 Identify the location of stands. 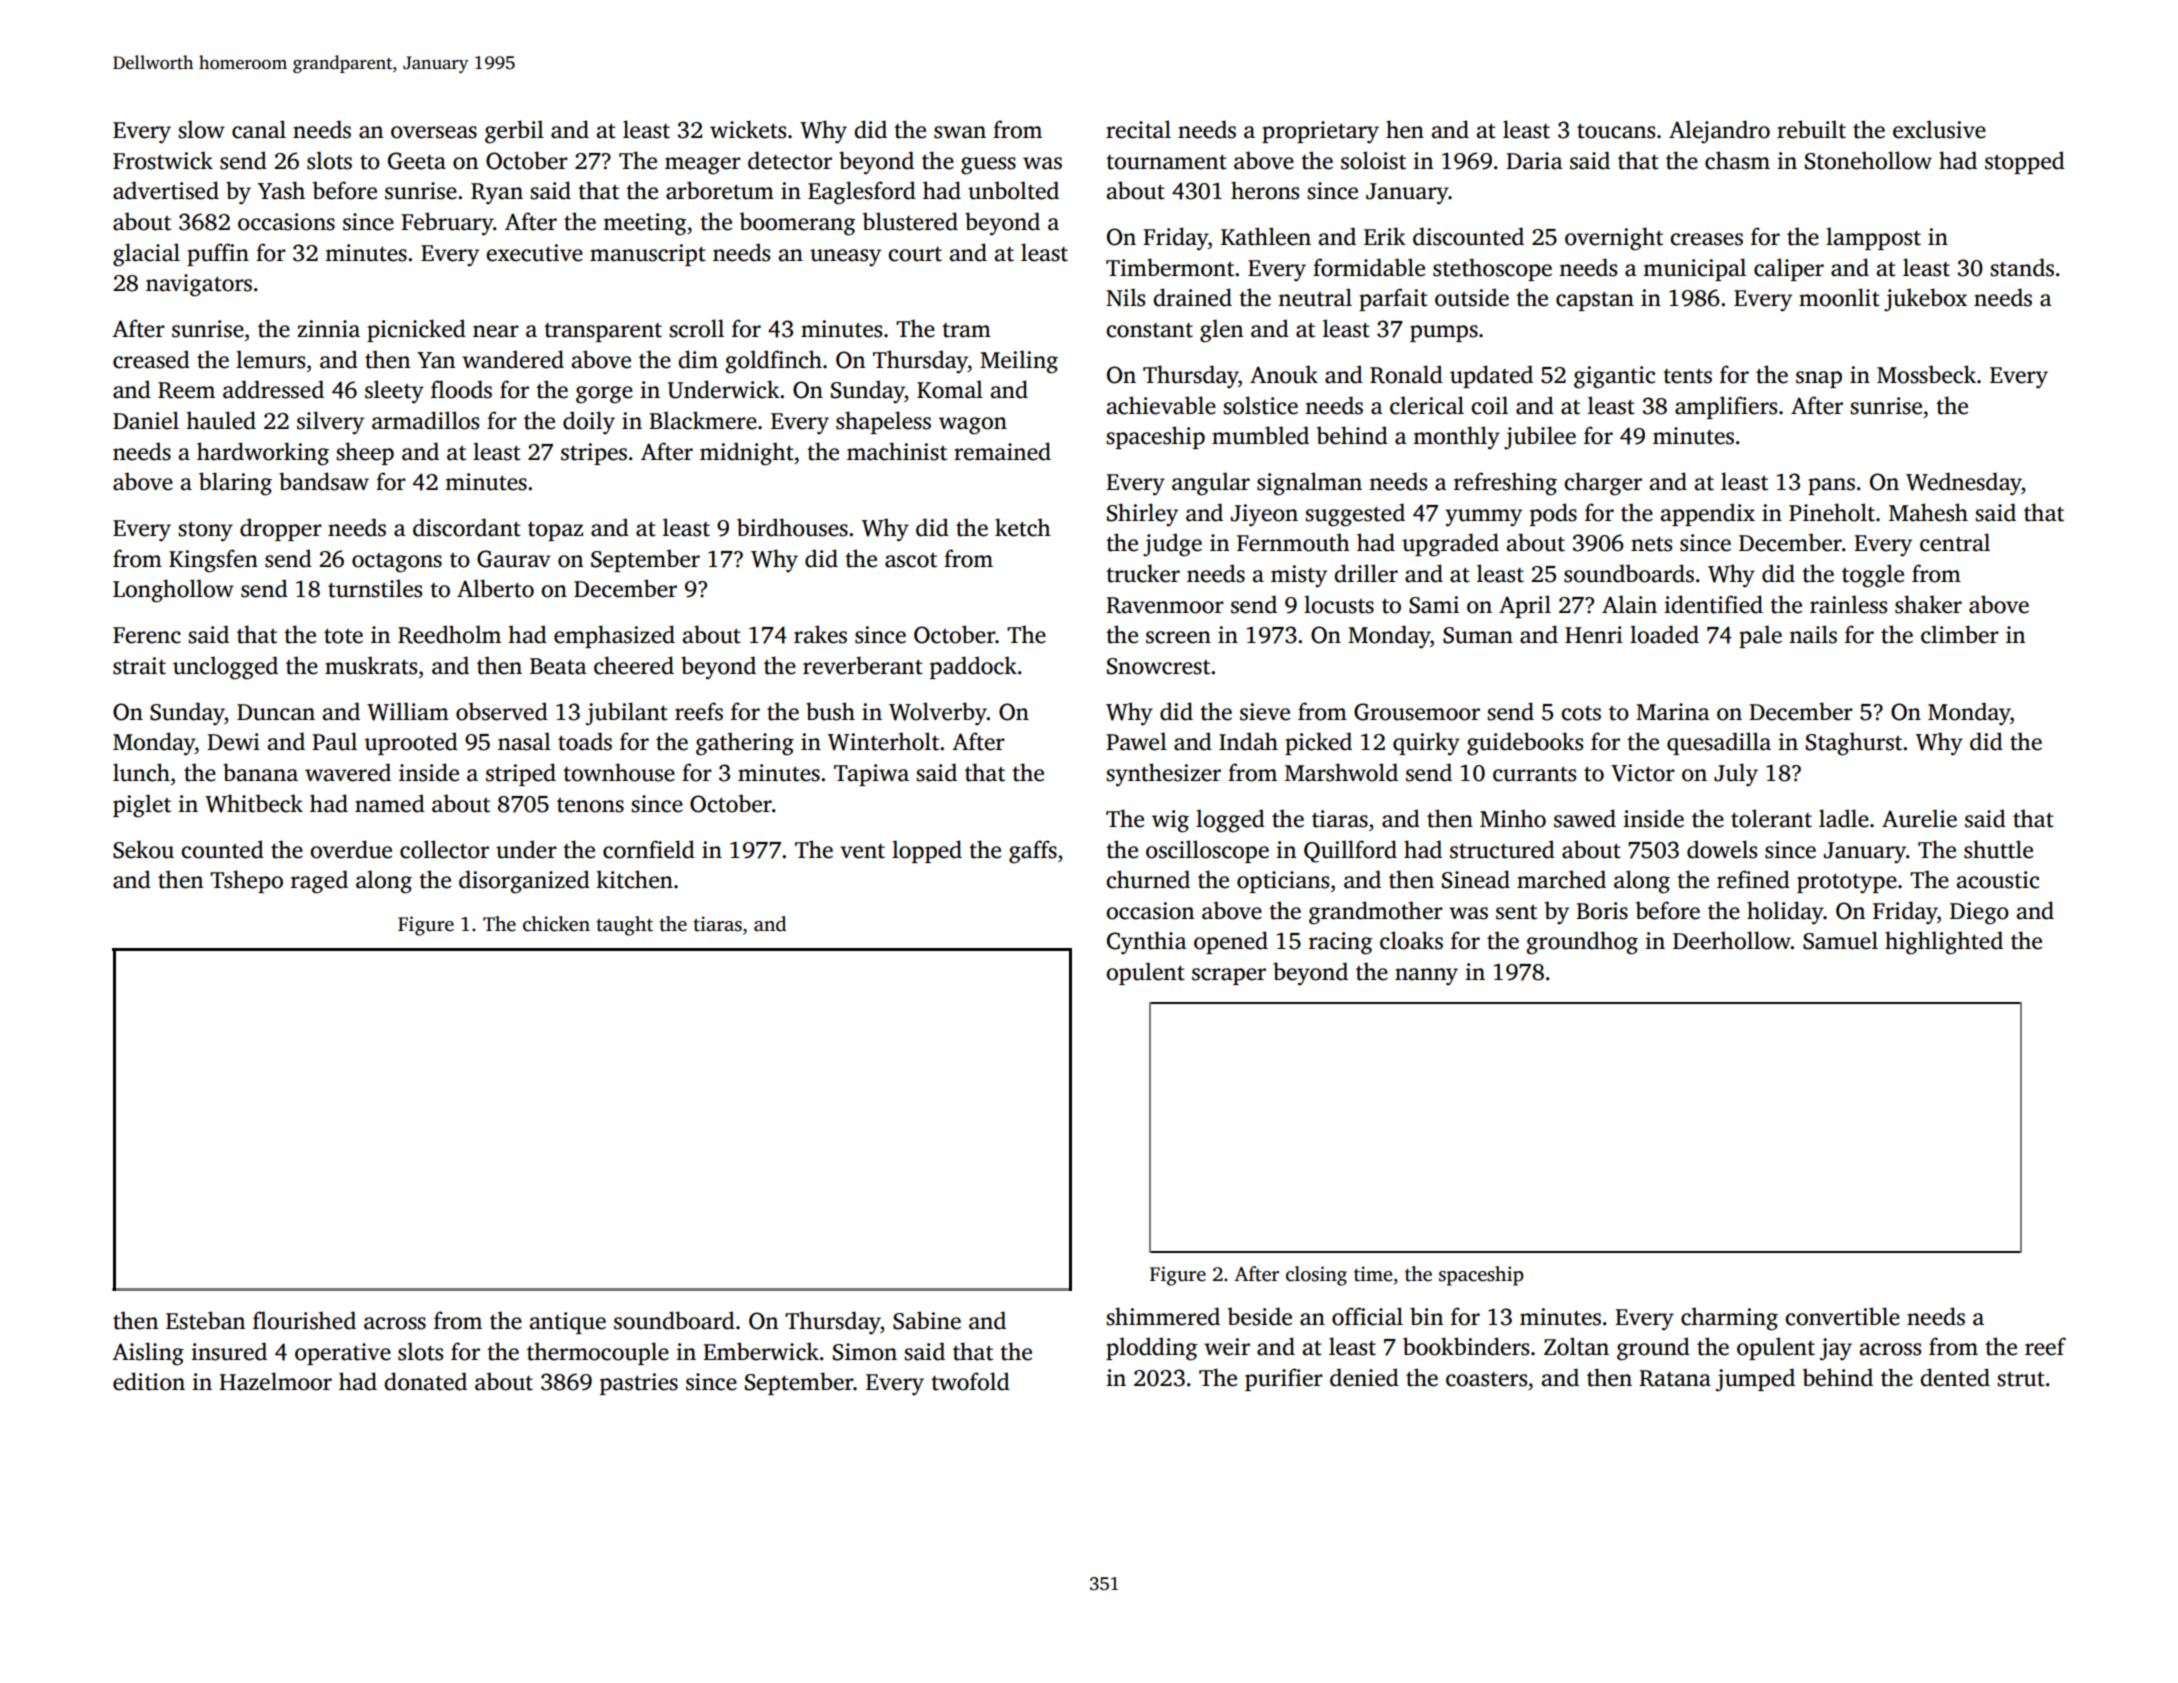
(2022, 267).
